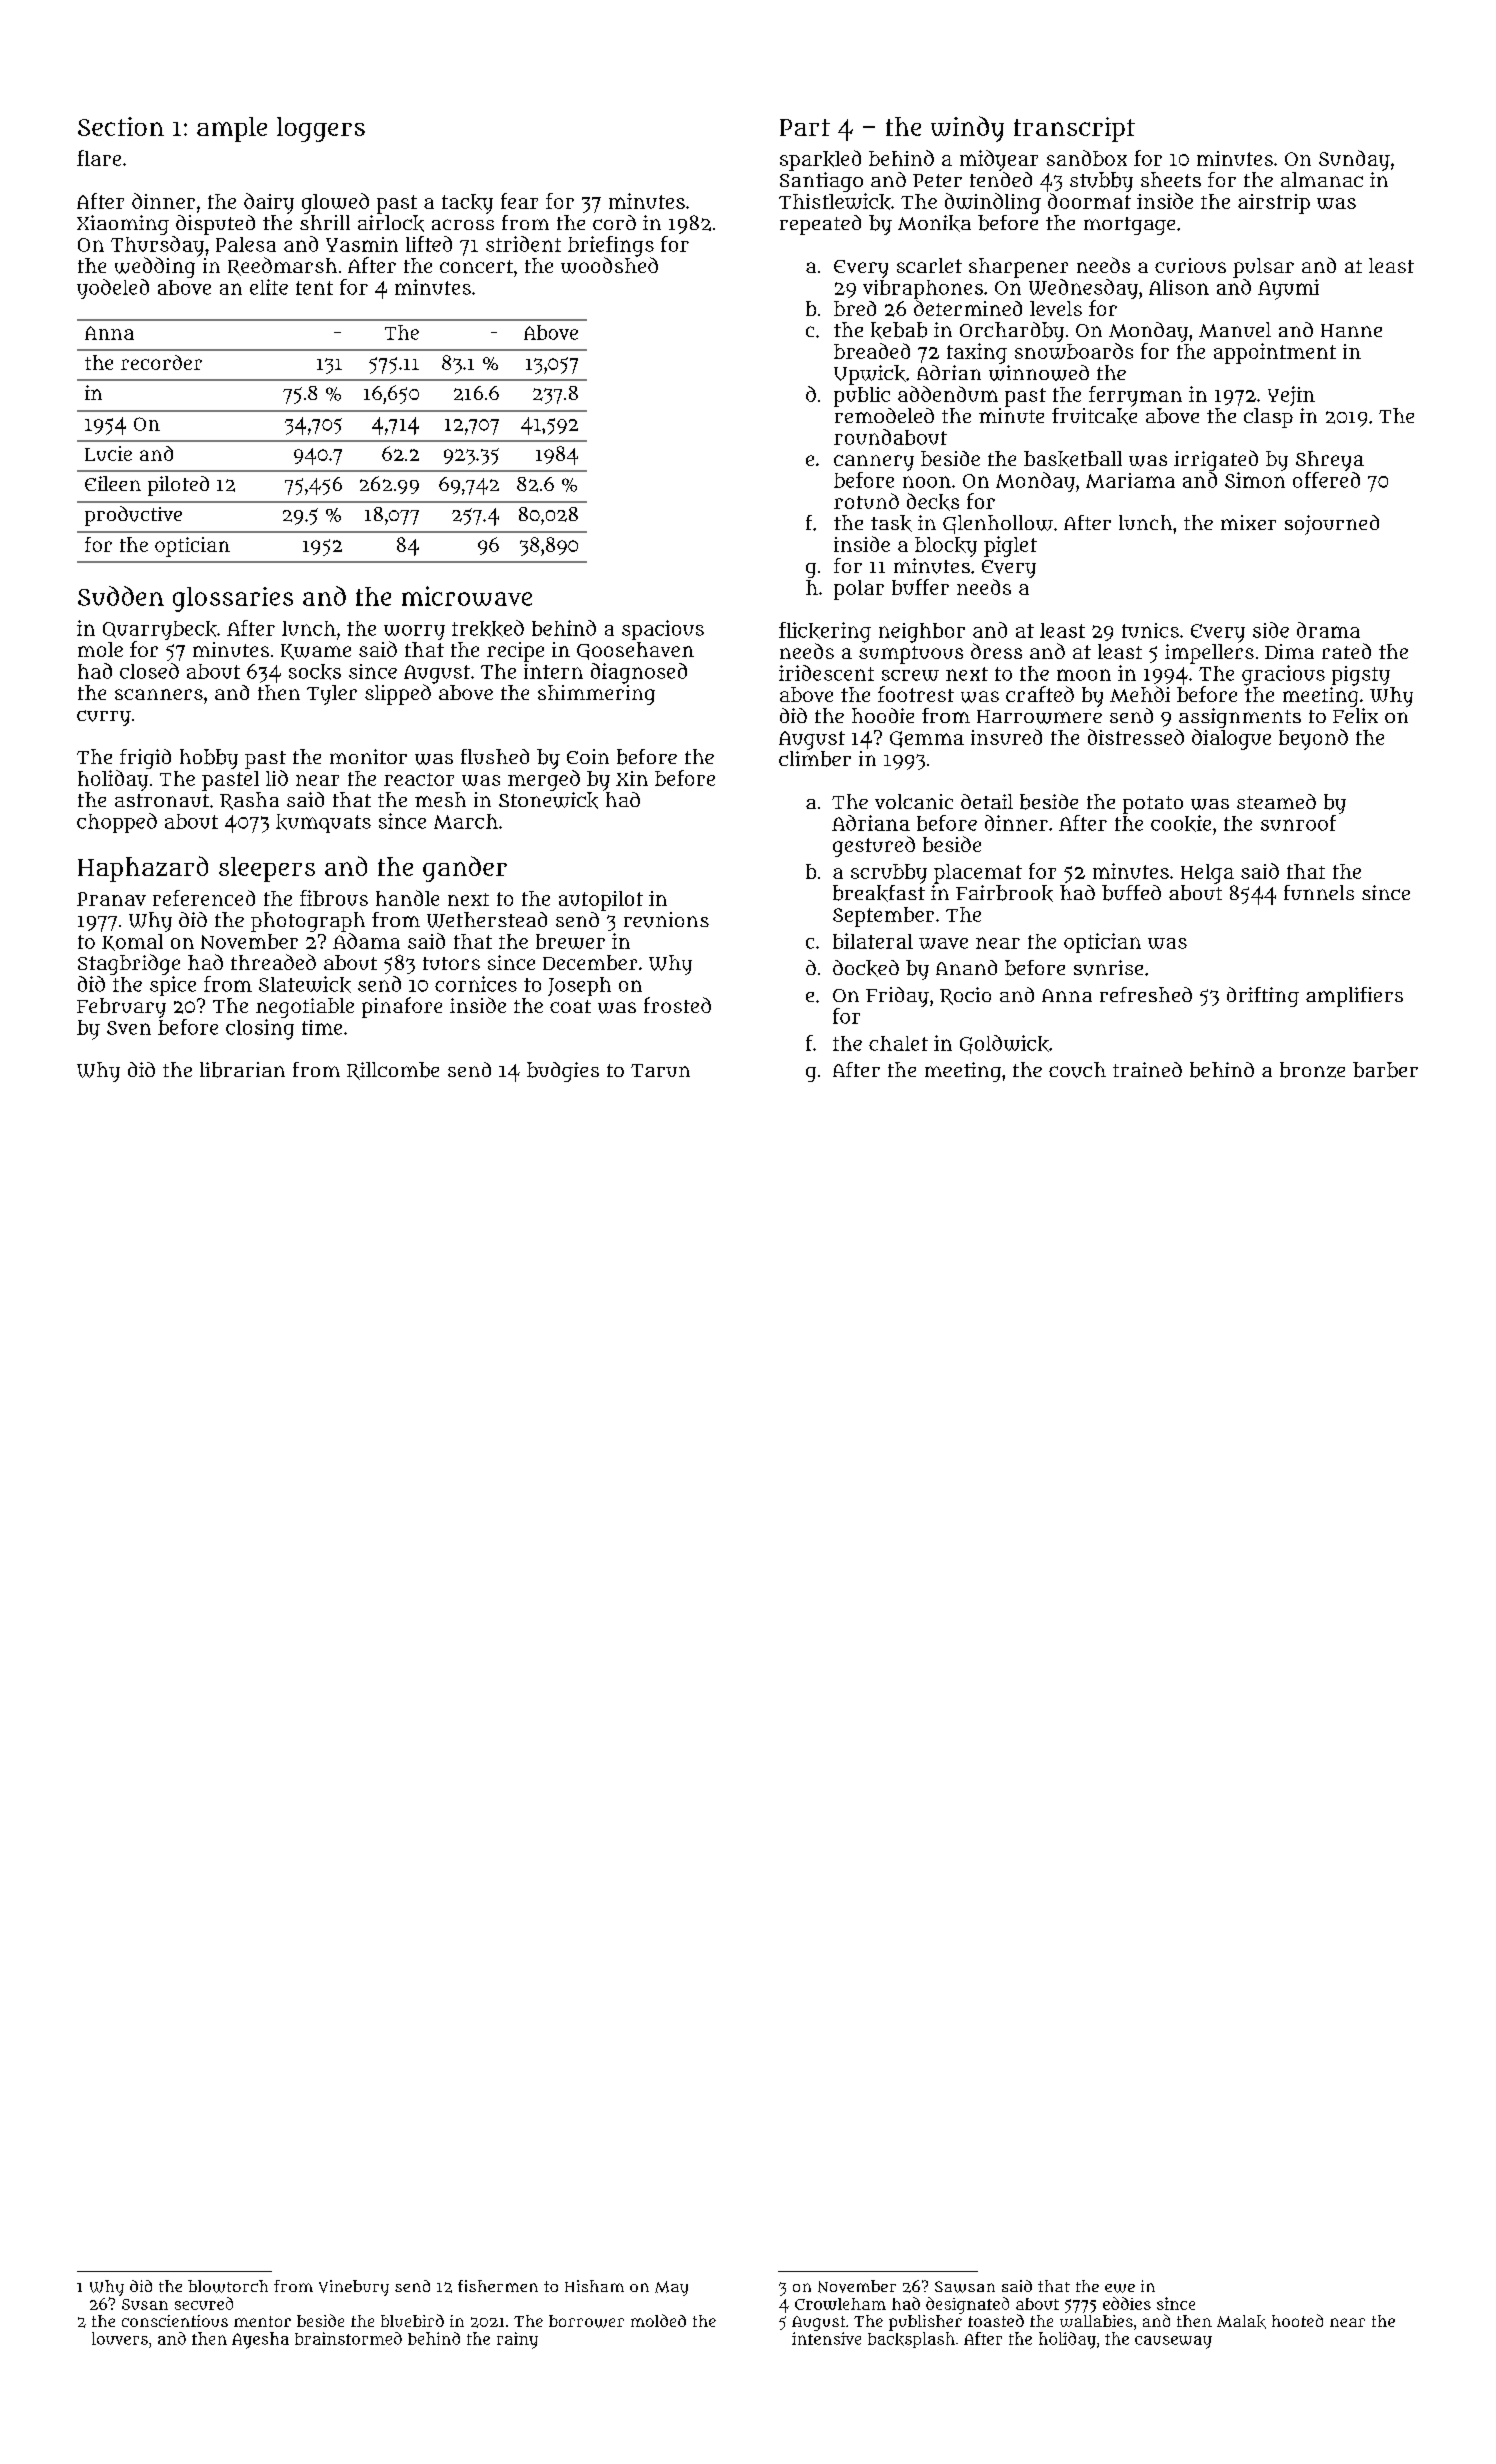 This image has height=2464, width=1496. I want to click on Tarun, so click(660, 1070).
